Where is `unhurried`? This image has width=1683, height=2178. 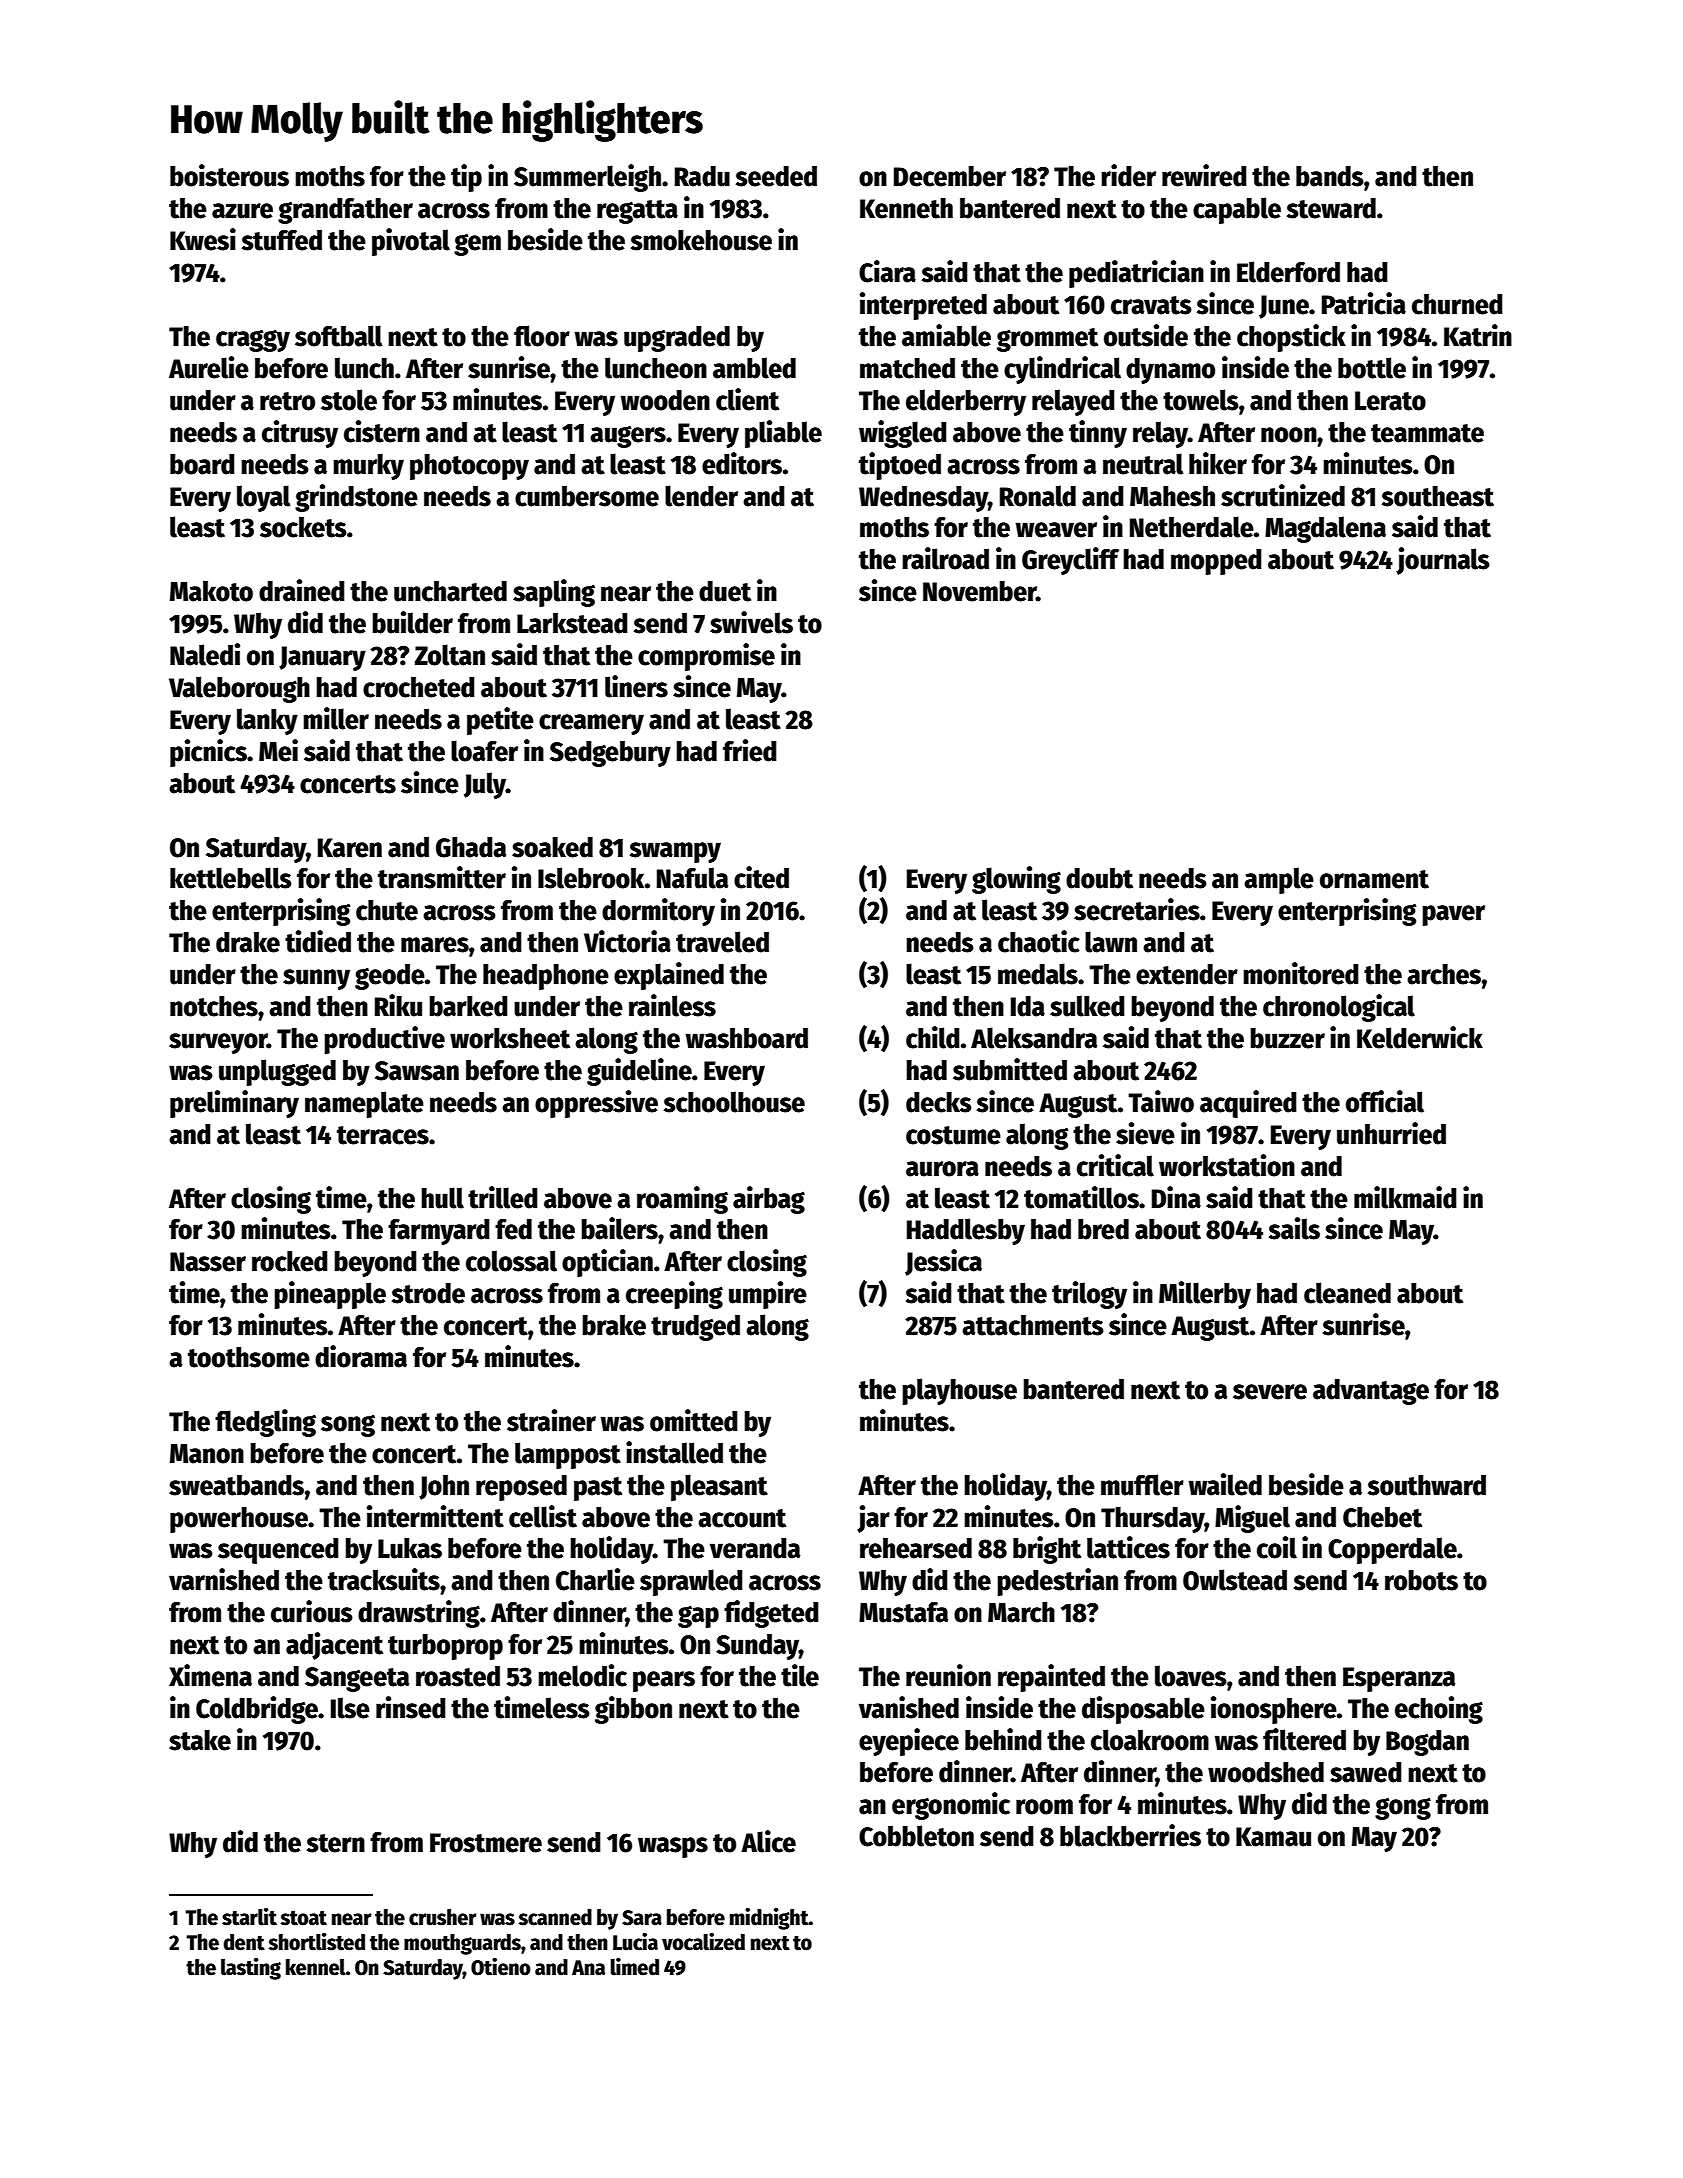 unhurried is located at coordinates (1391, 1133).
